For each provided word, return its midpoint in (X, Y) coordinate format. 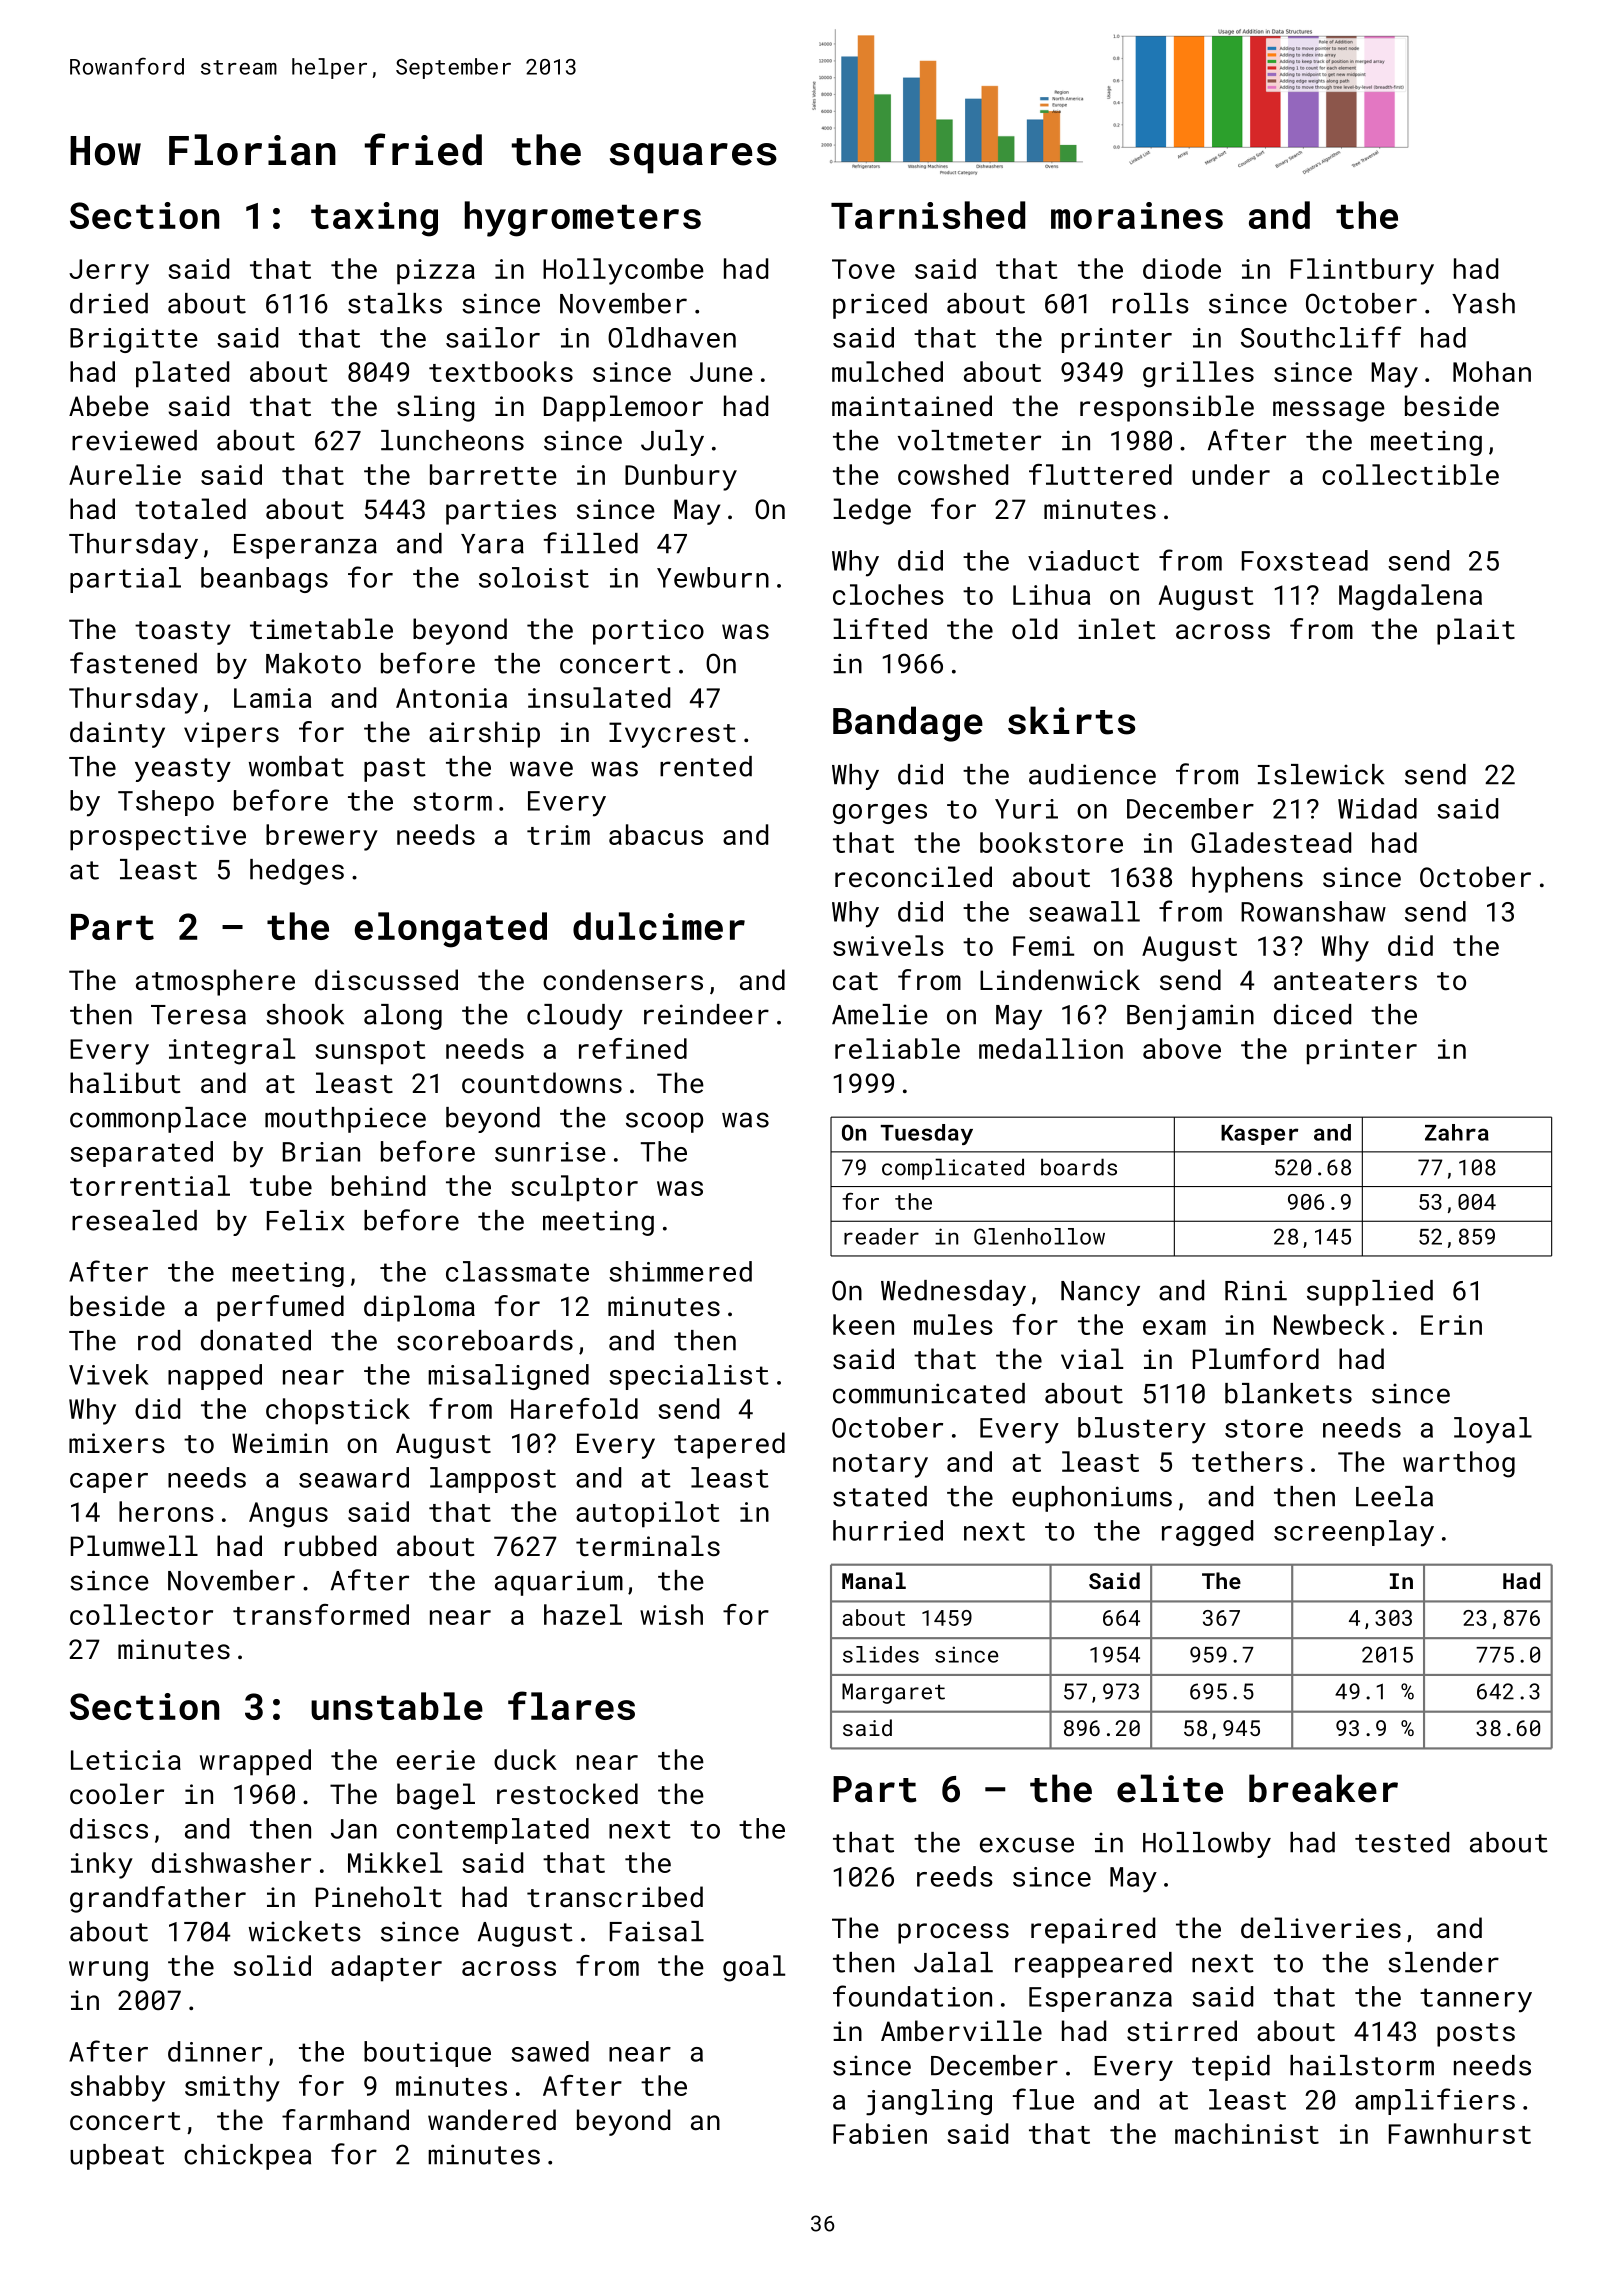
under (1231, 474)
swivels (888, 945)
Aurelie (125, 474)
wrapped (255, 1762)
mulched (887, 371)
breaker (1323, 1788)
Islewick (1321, 774)
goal (754, 1968)
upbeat (117, 2157)
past (395, 770)
